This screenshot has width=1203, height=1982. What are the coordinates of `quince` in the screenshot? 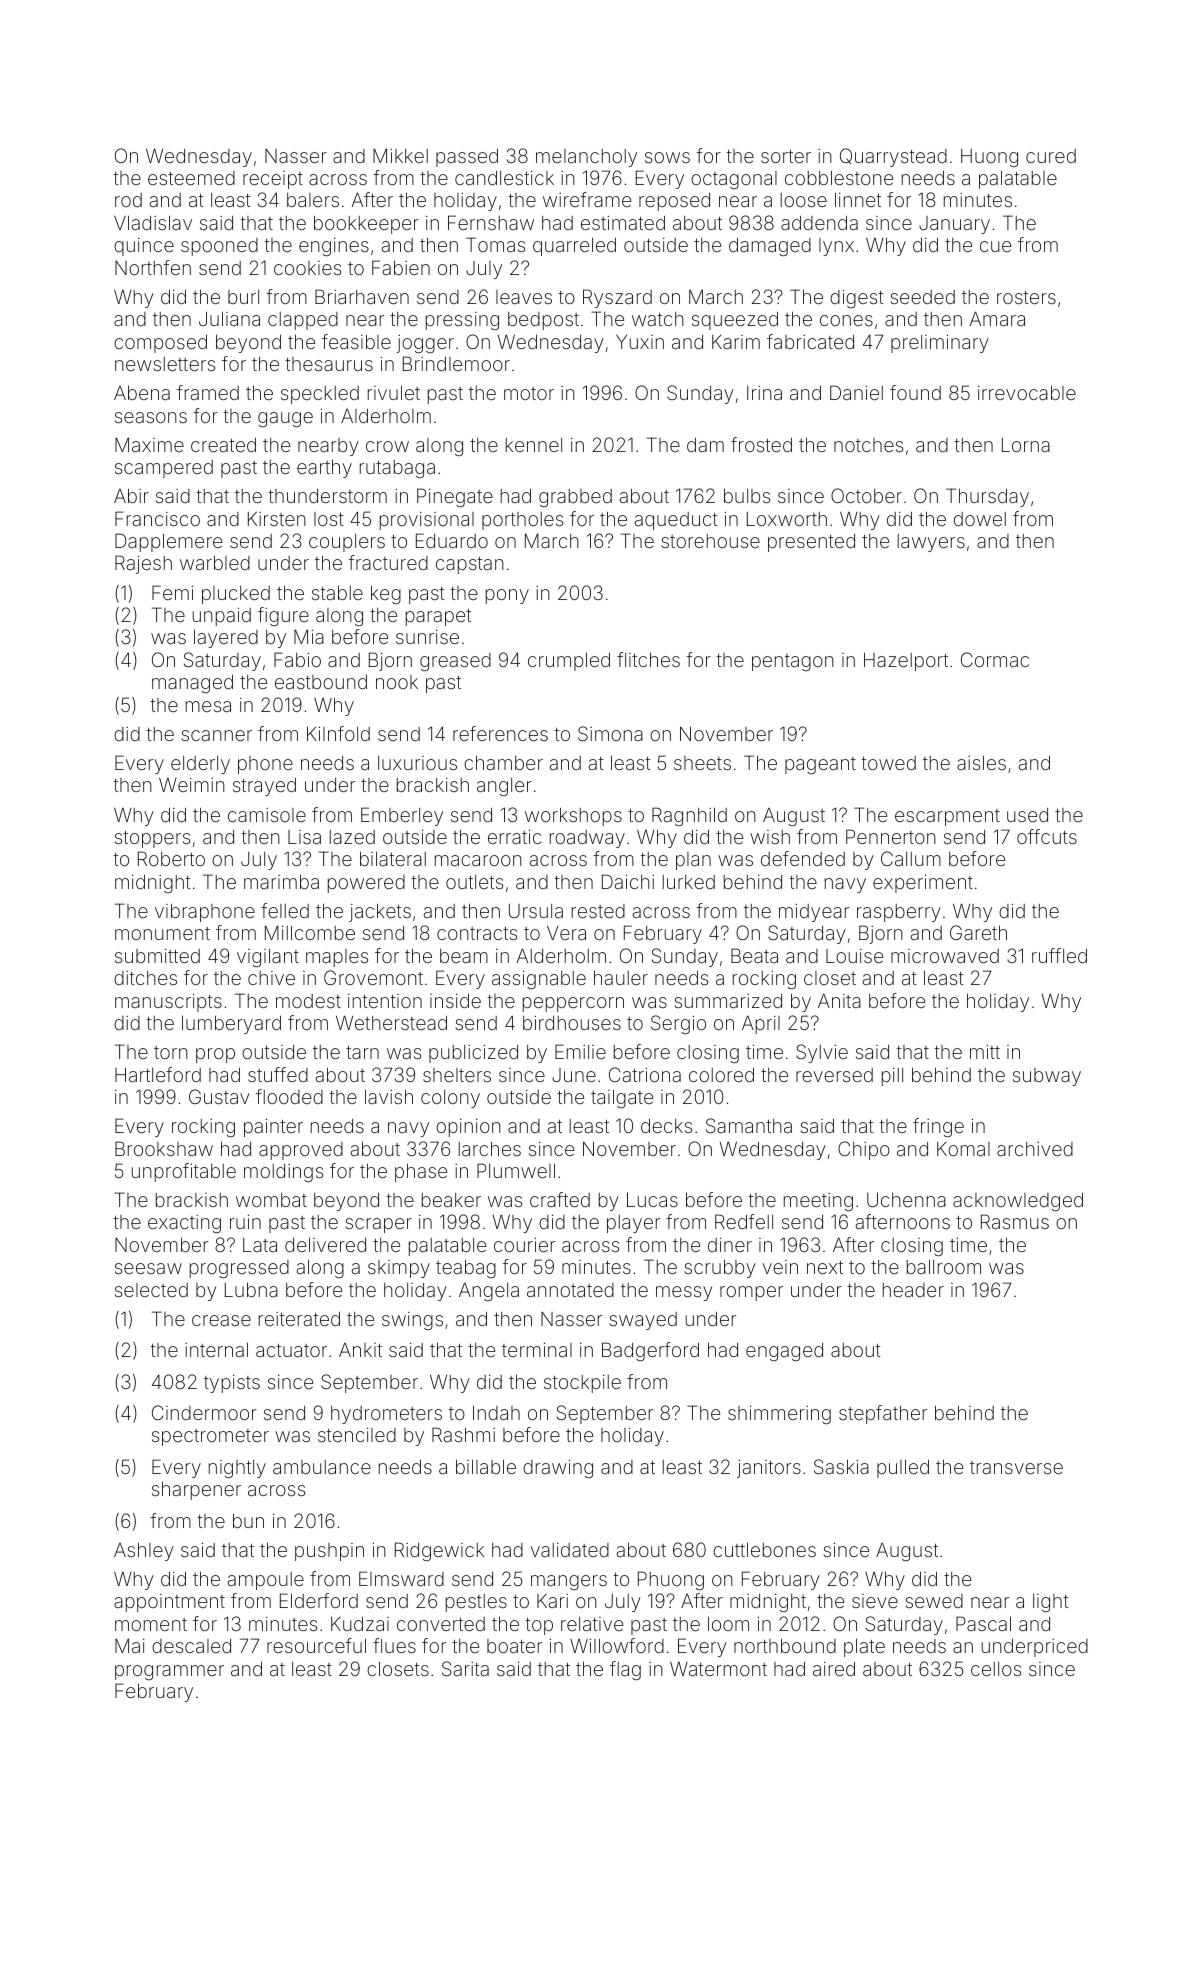 It's located at (144, 247).
